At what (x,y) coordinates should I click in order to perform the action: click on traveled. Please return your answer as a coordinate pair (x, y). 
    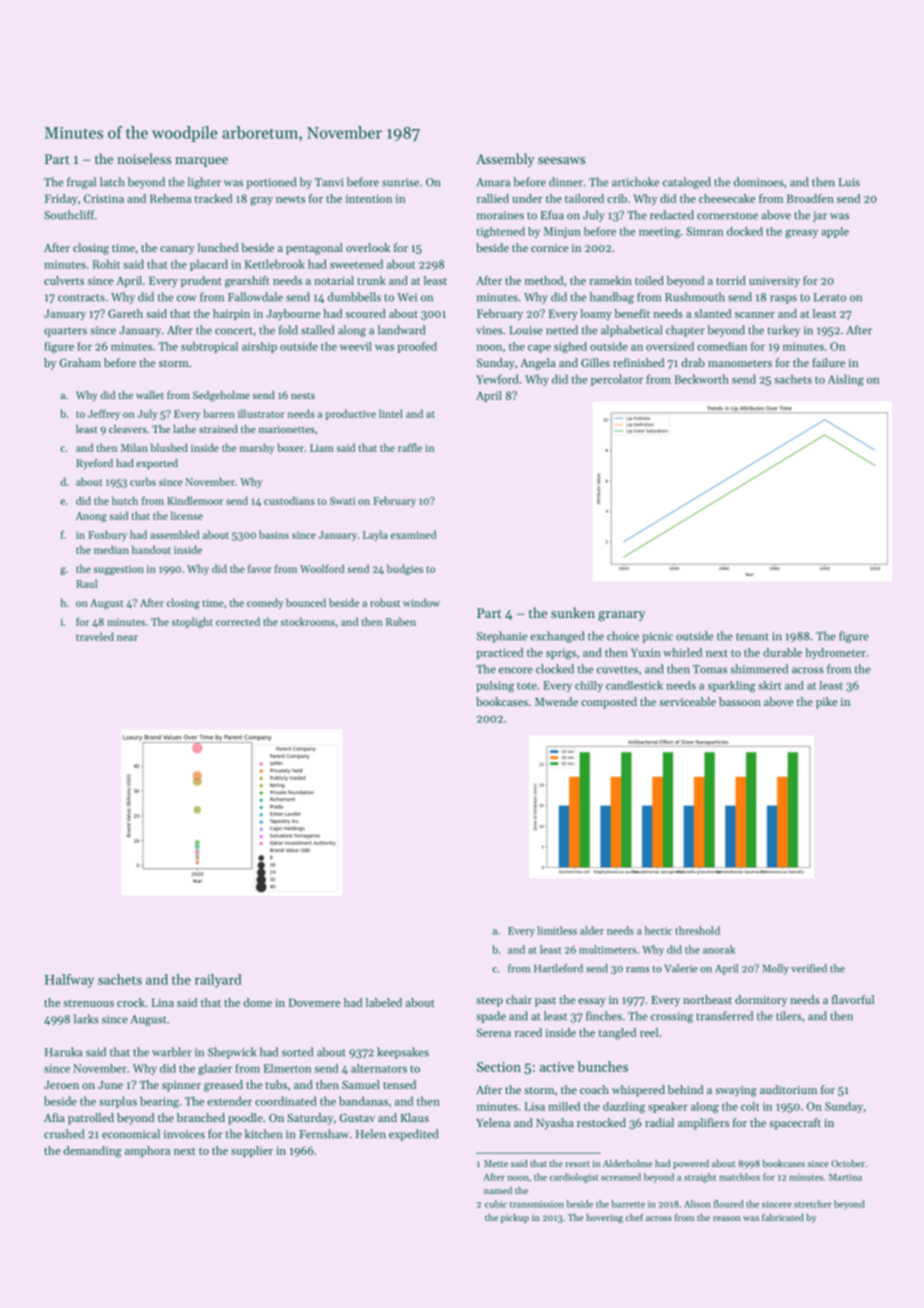
    Looking at the image, I should click on (95, 636).
